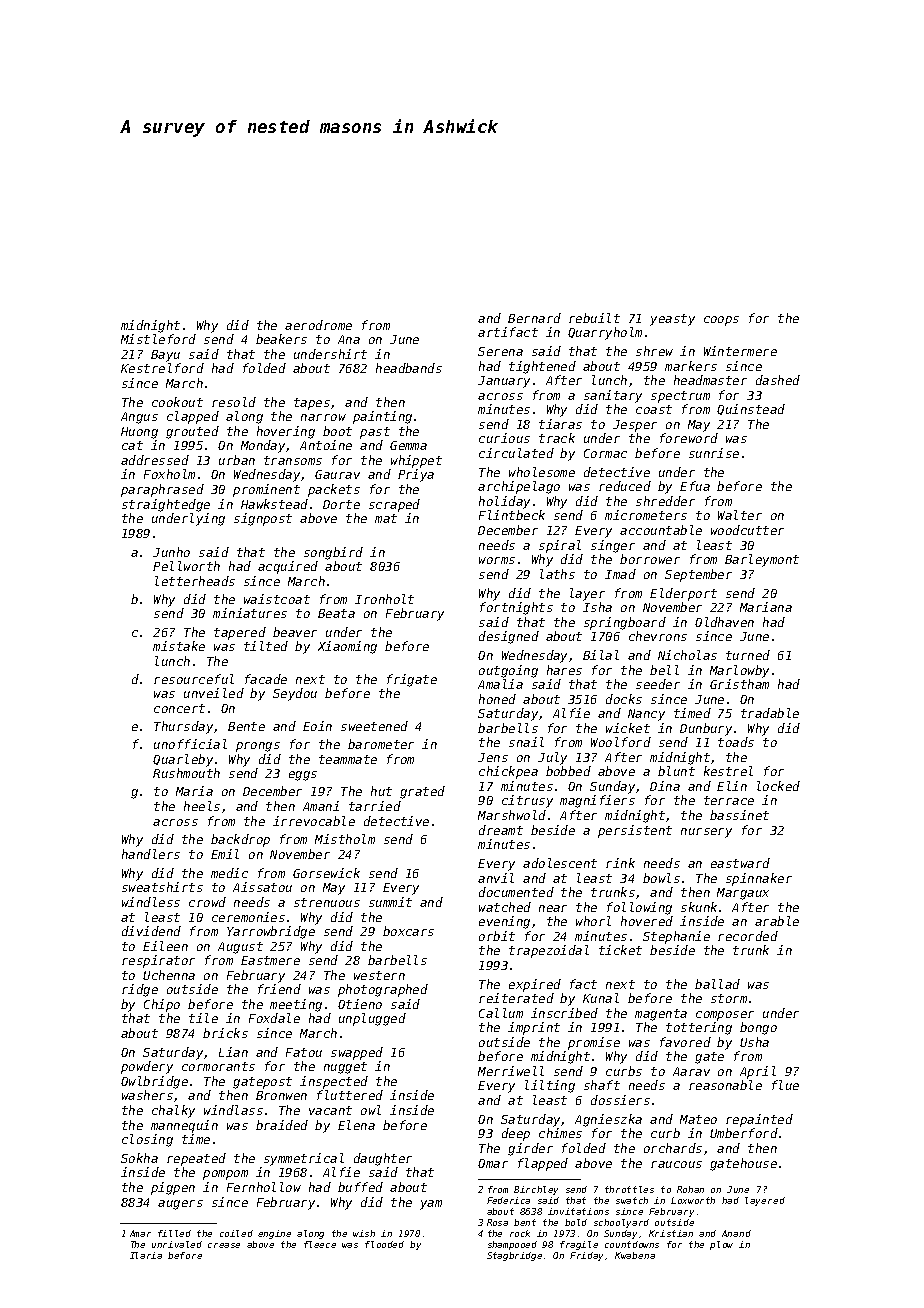  What do you see at coordinates (158, 339) in the document?
I see `Mistleford` at bounding box center [158, 339].
